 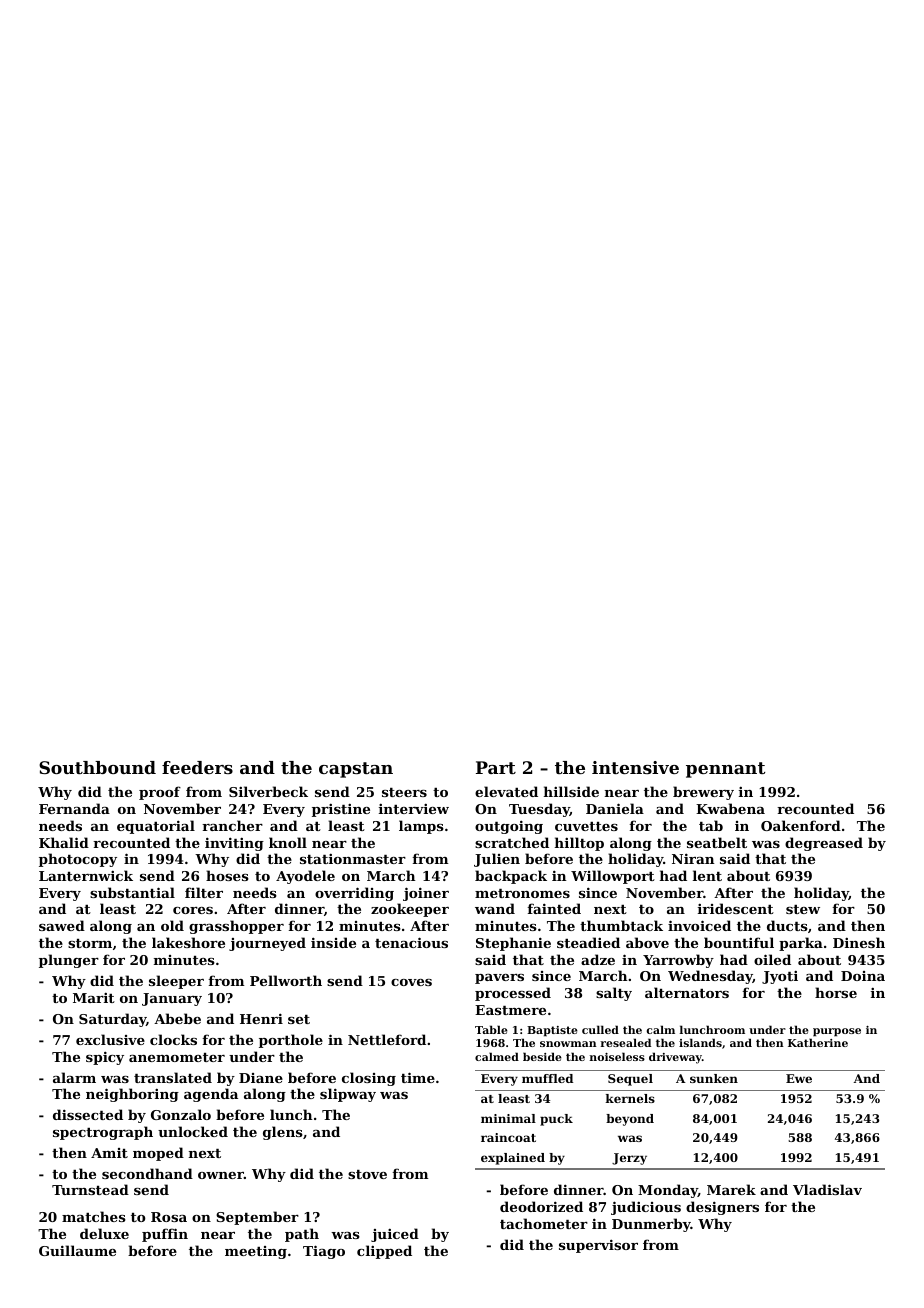 What do you see at coordinates (353, 859) in the screenshot?
I see `stationmaster` at bounding box center [353, 859].
